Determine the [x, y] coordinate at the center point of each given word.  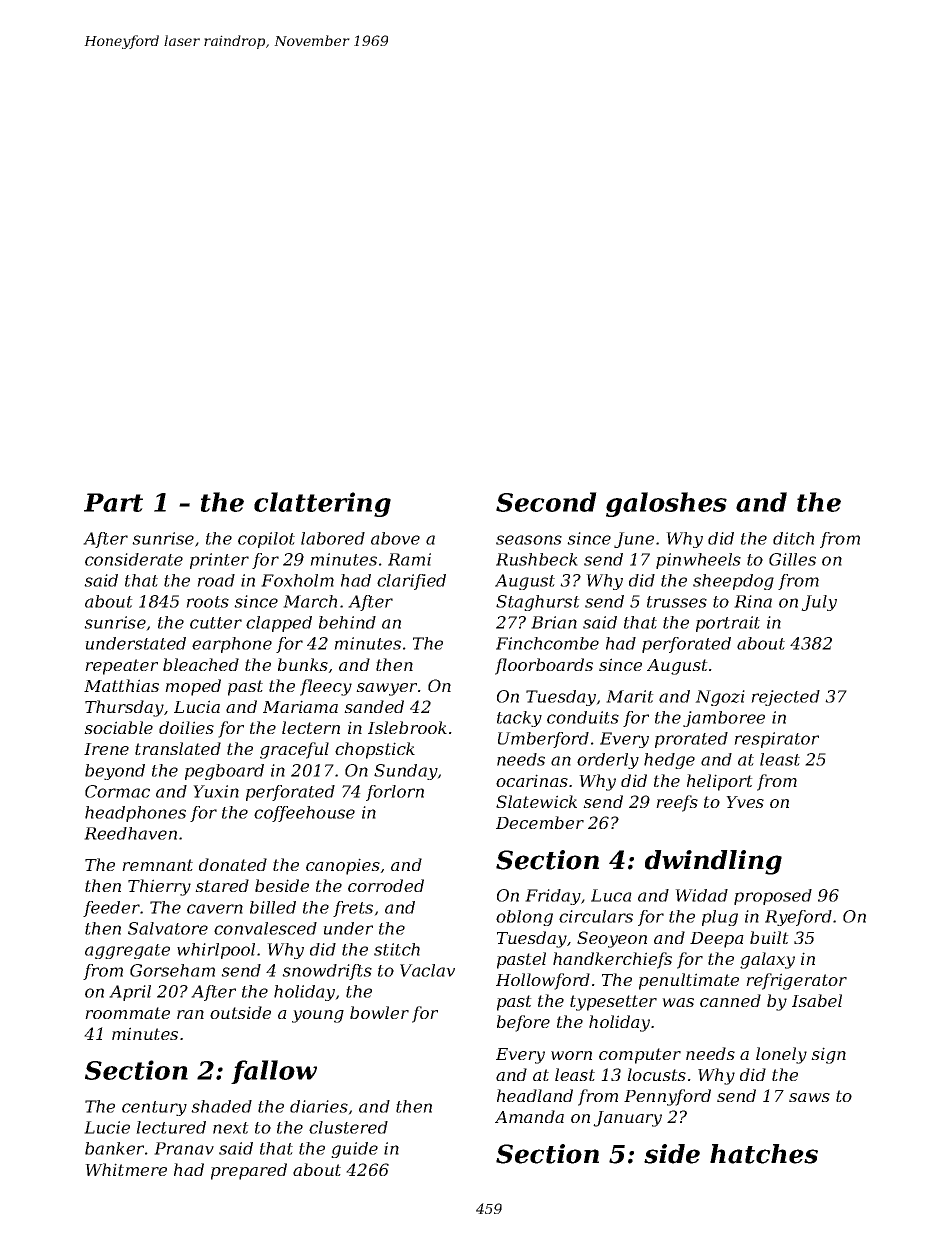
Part [113, 502]
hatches [764, 1154]
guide [354, 1150]
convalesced [265, 928]
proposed [773, 897]
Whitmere [126, 1169]
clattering [322, 504]
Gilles [792, 559]
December [540, 822]
